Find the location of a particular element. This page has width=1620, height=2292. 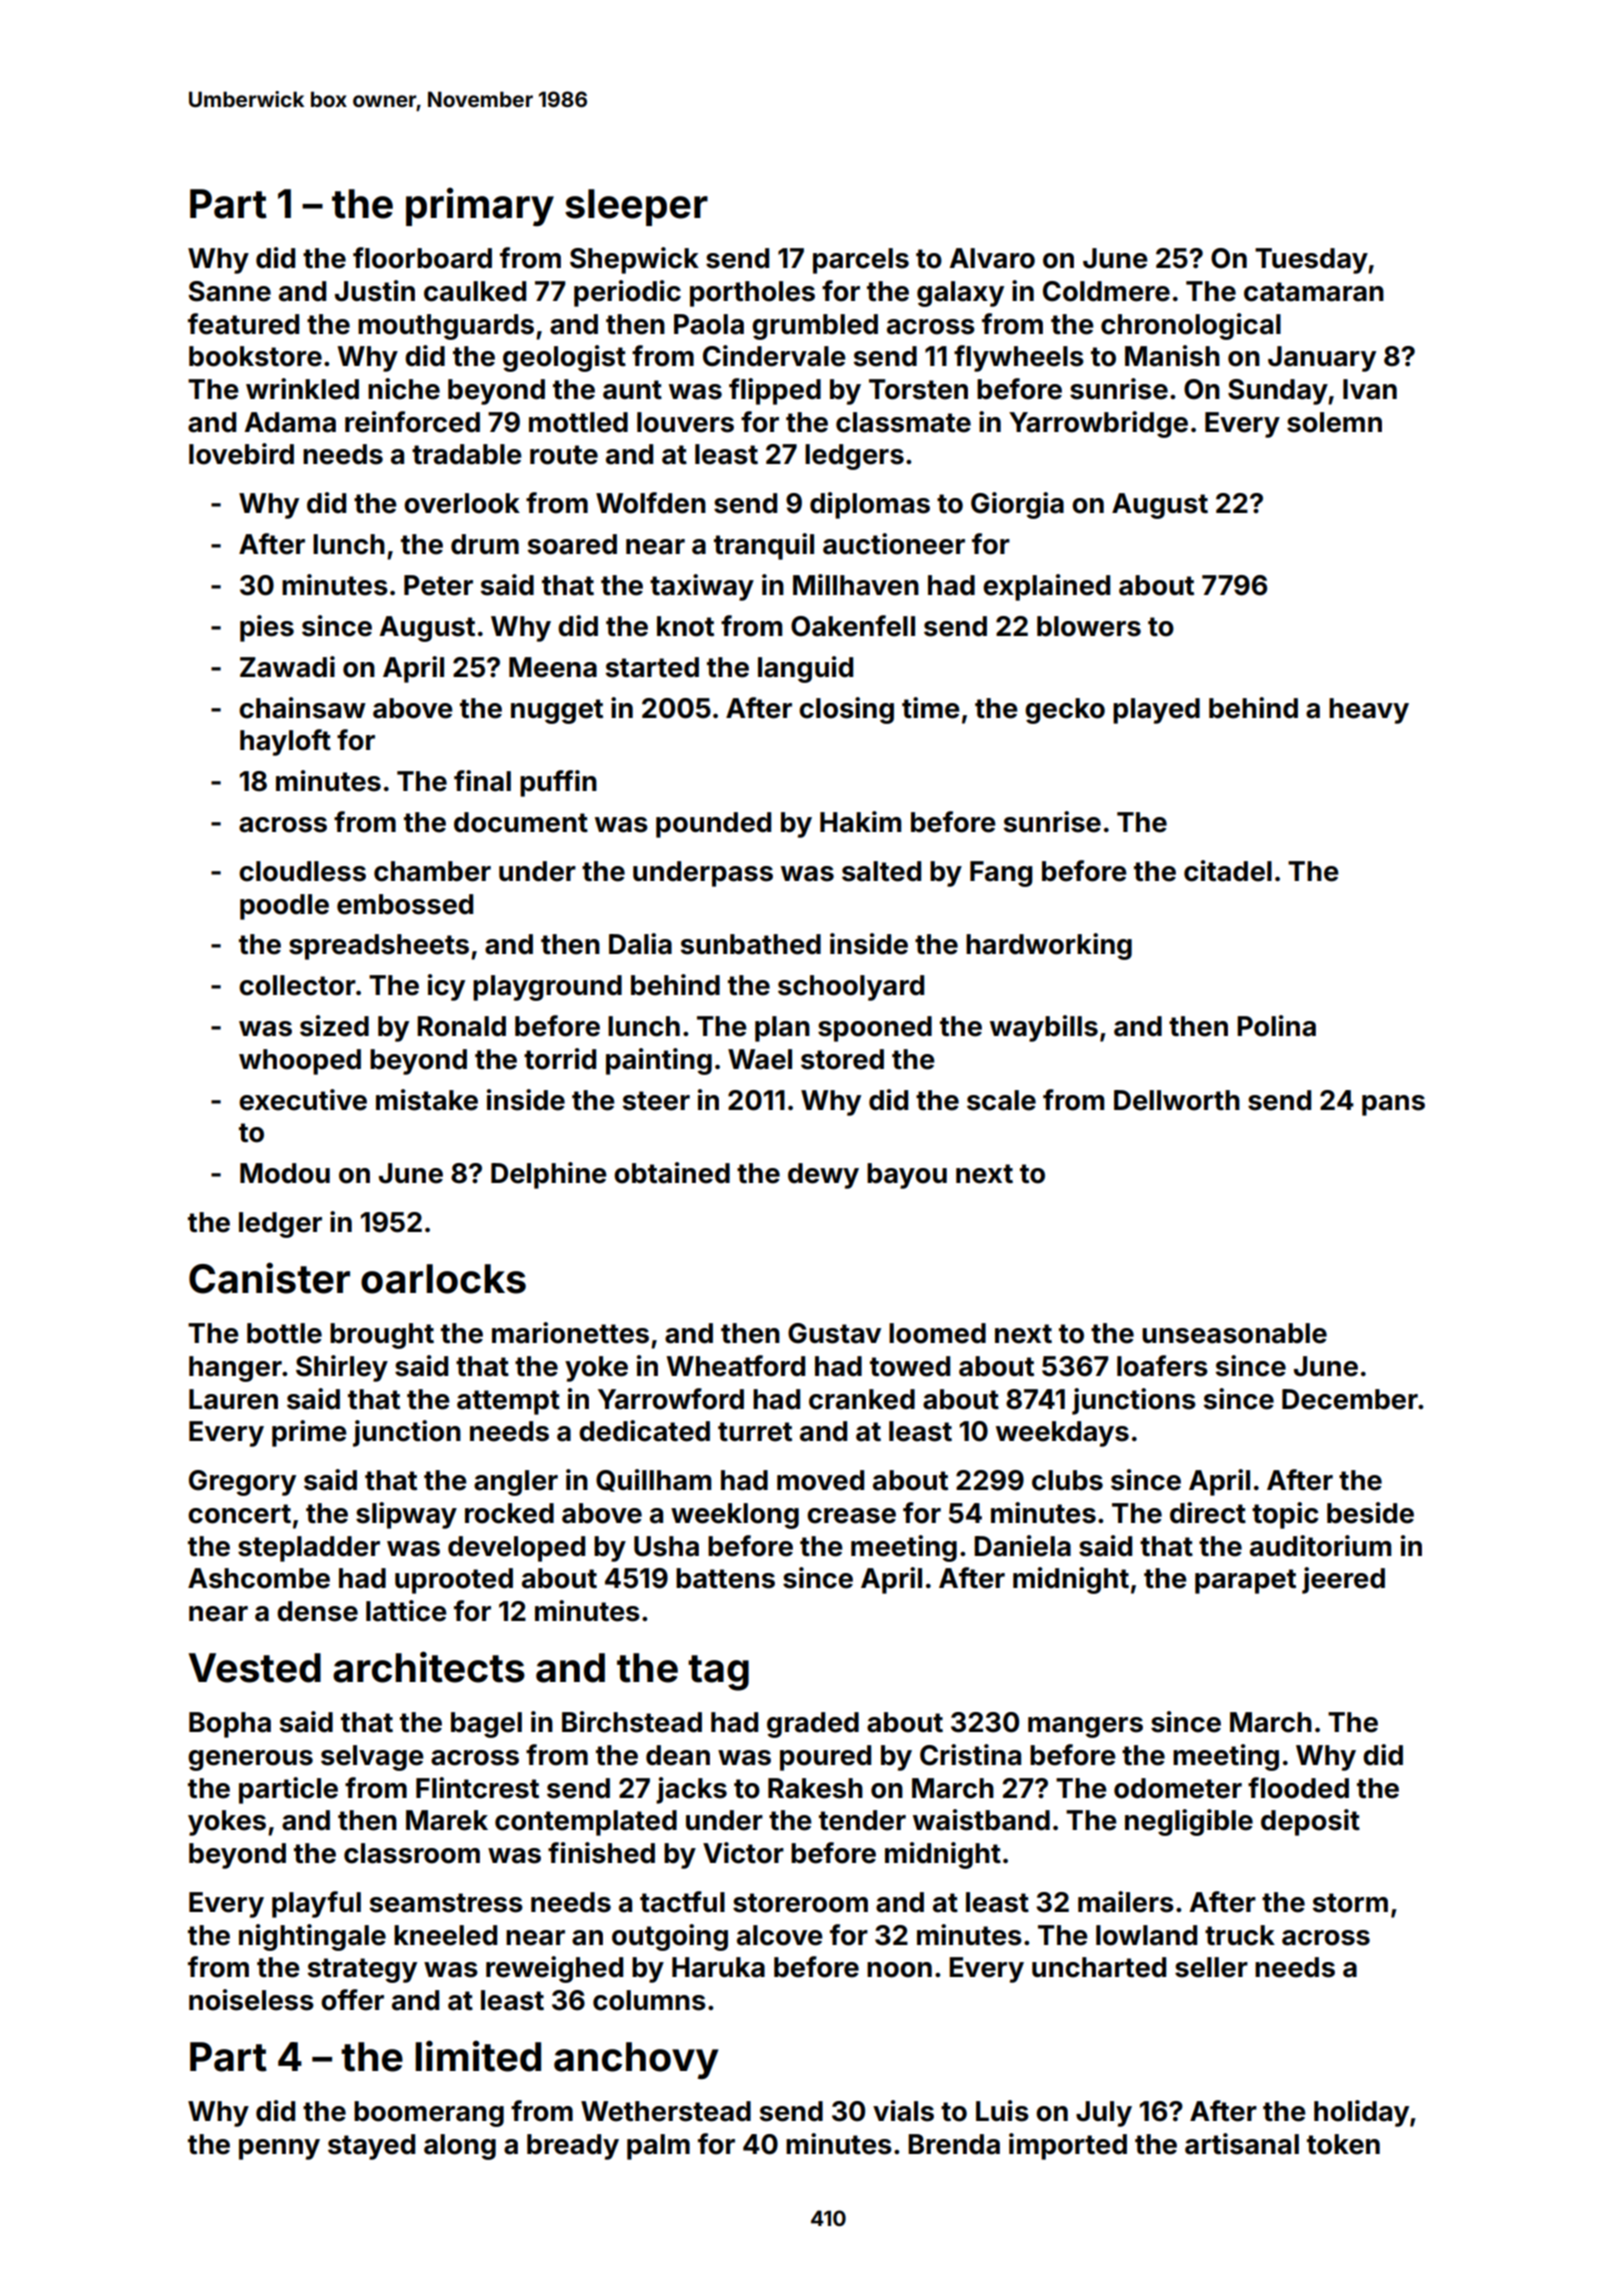

Daniela is located at coordinates (1022, 1546).
